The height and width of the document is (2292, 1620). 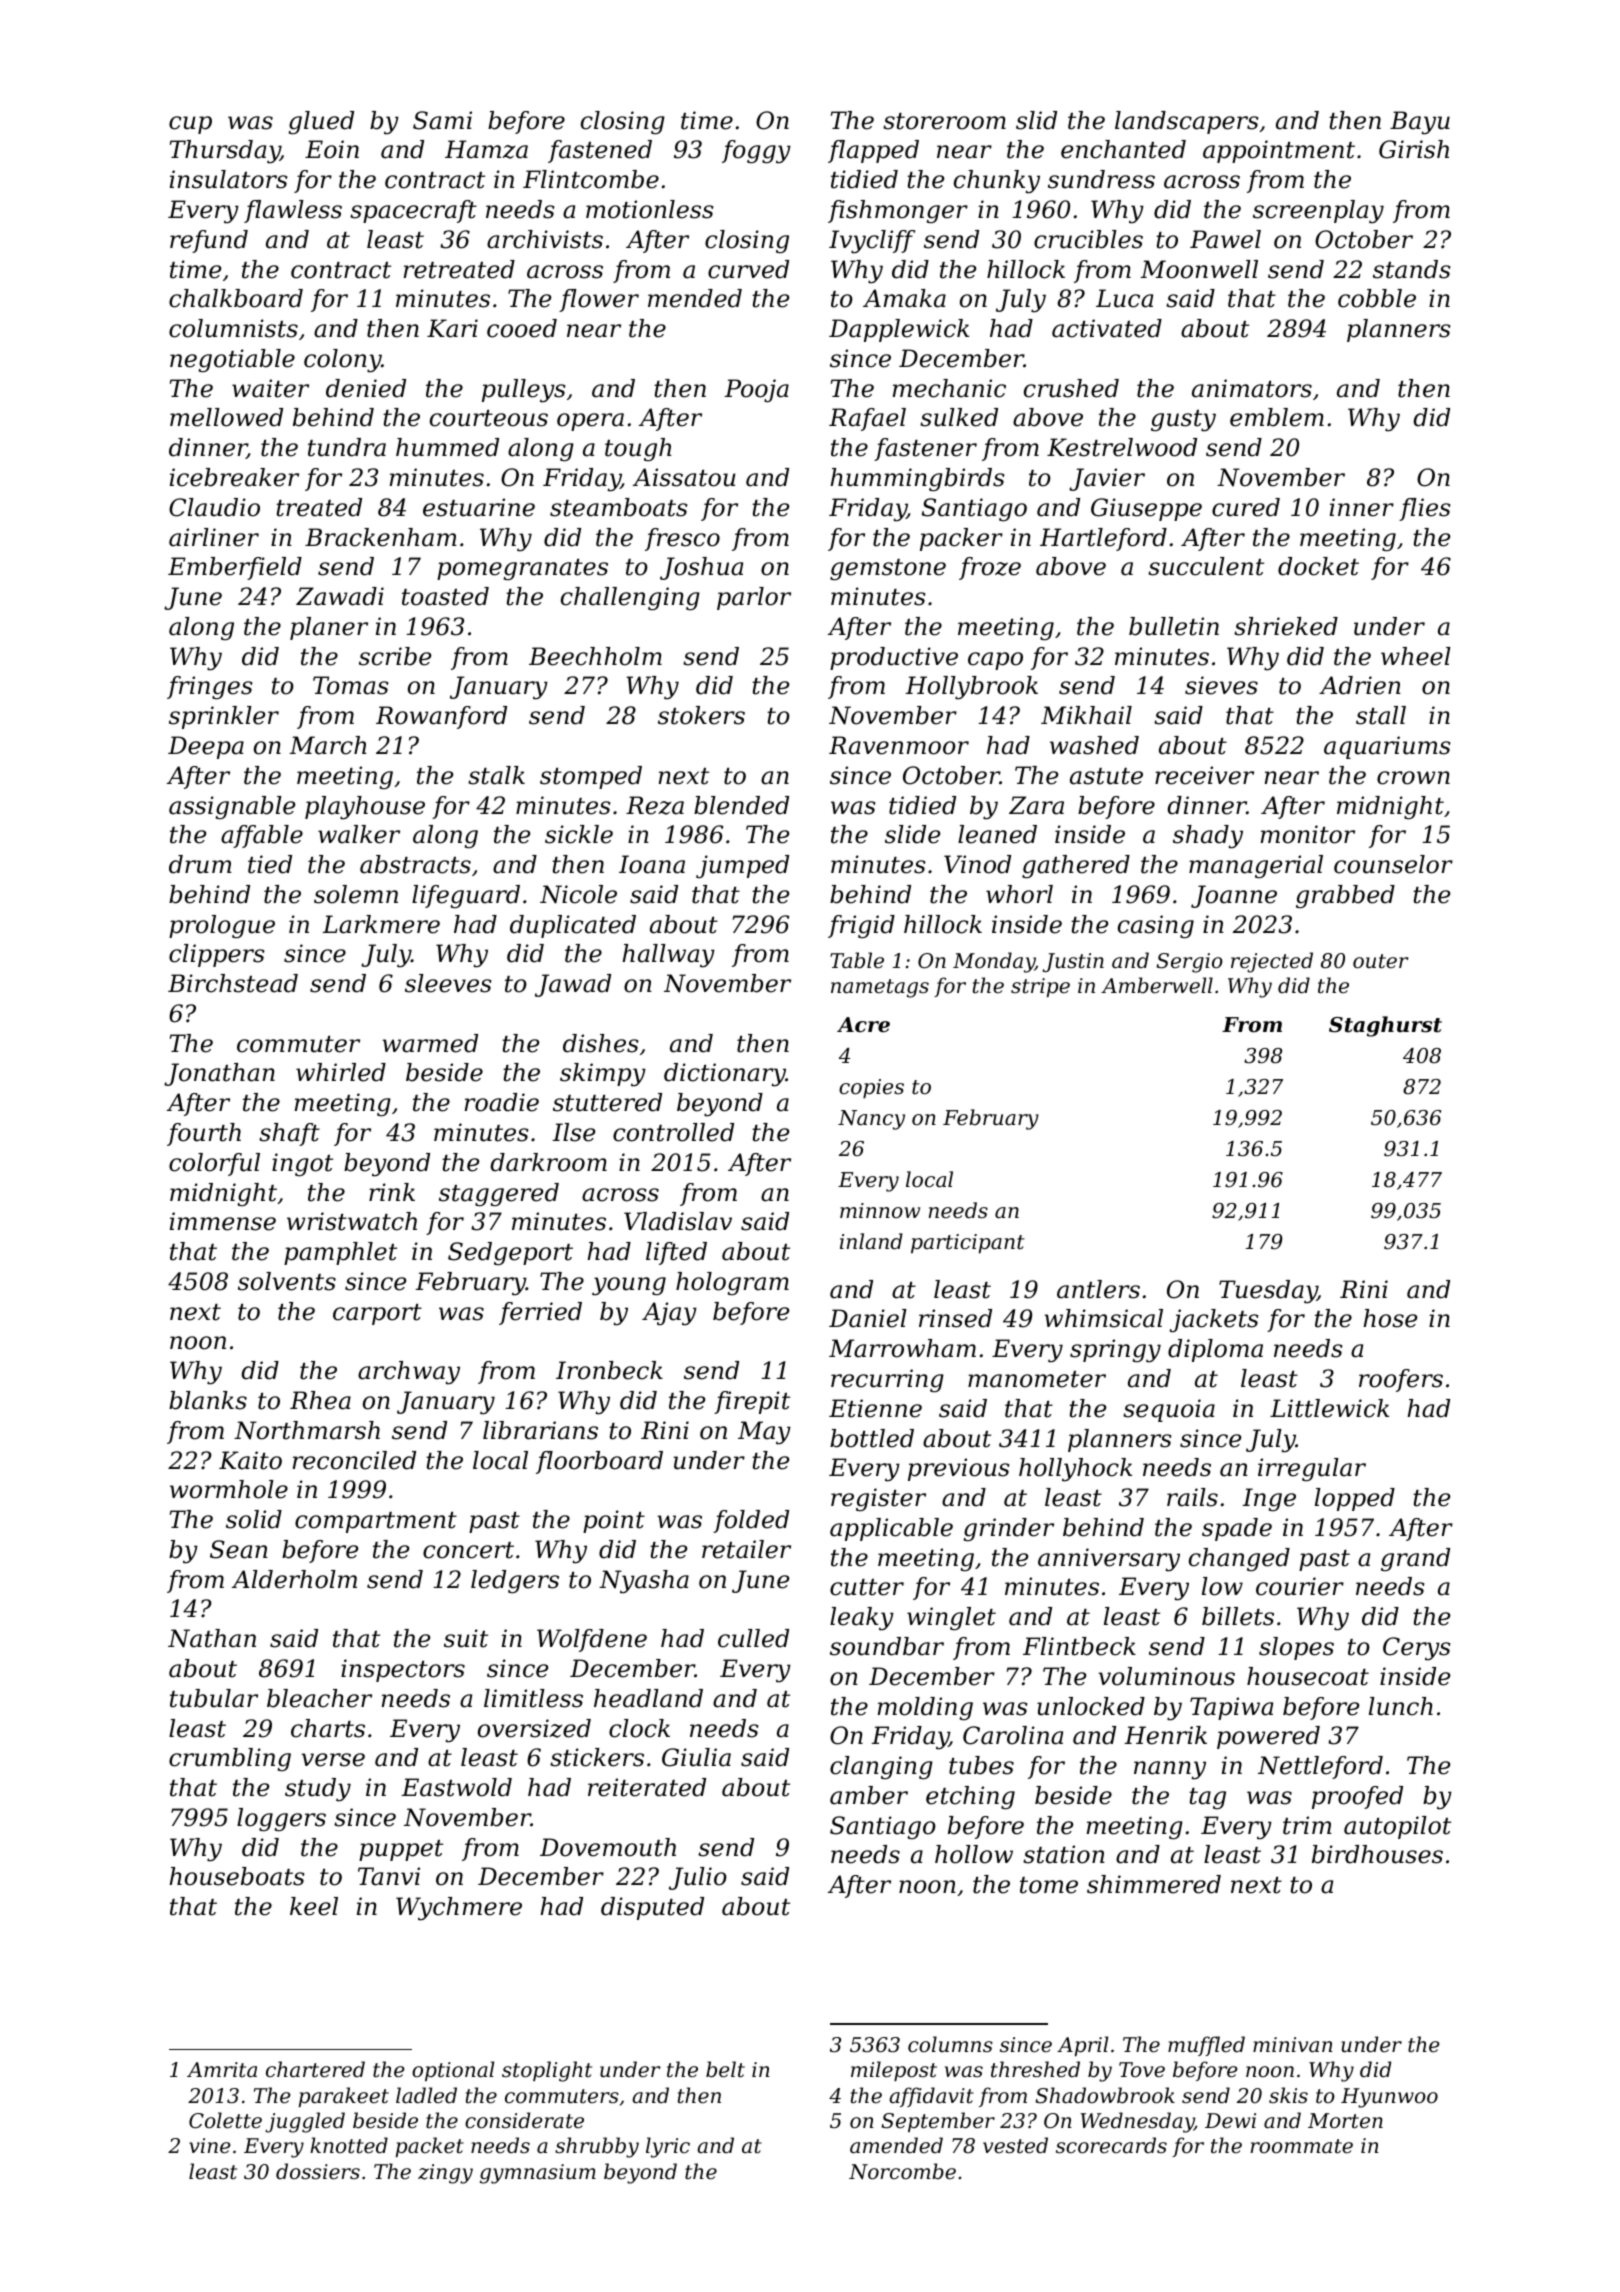 I want to click on lifeguard, so click(x=466, y=896).
